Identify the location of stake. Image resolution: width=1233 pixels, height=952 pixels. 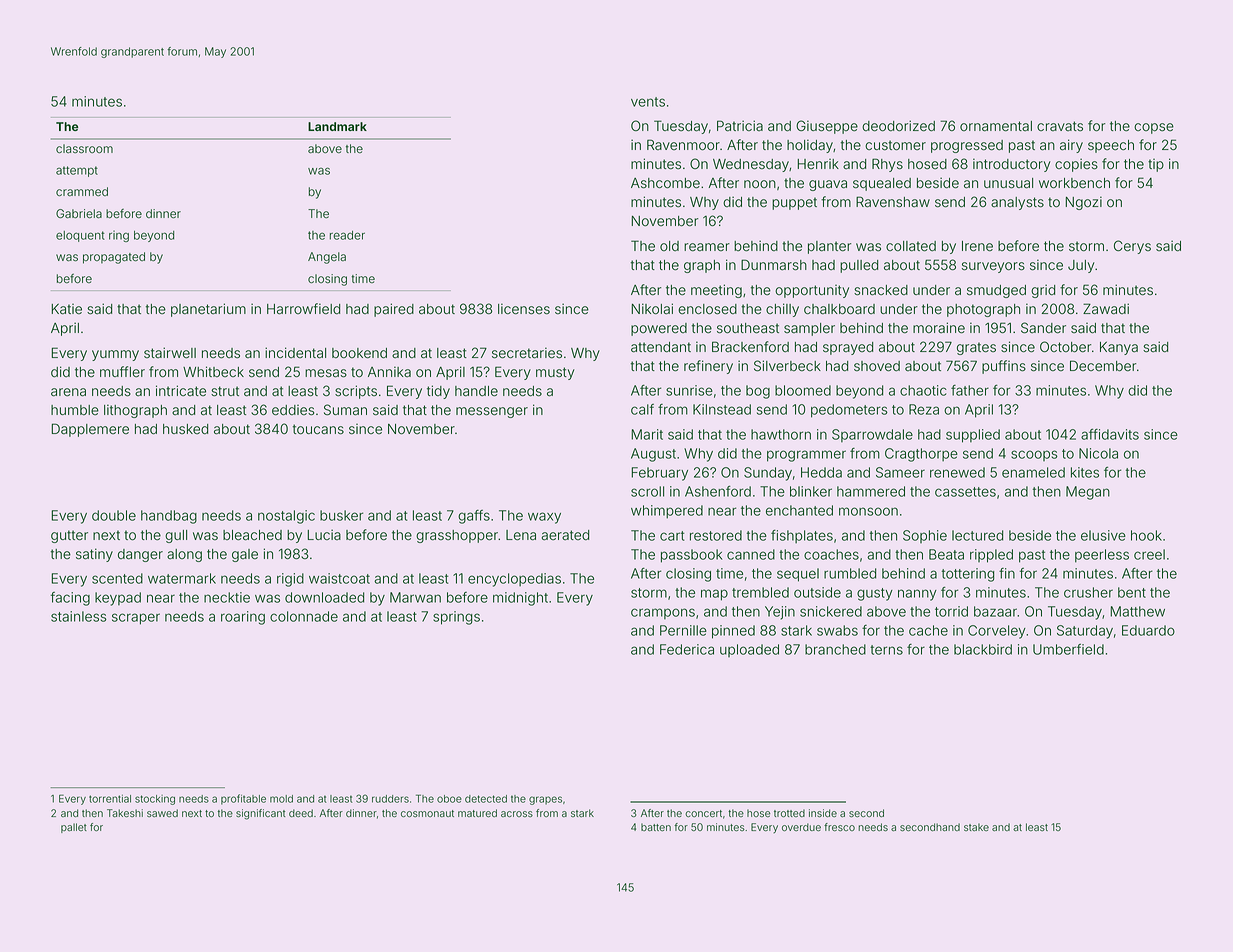
(976, 827).
